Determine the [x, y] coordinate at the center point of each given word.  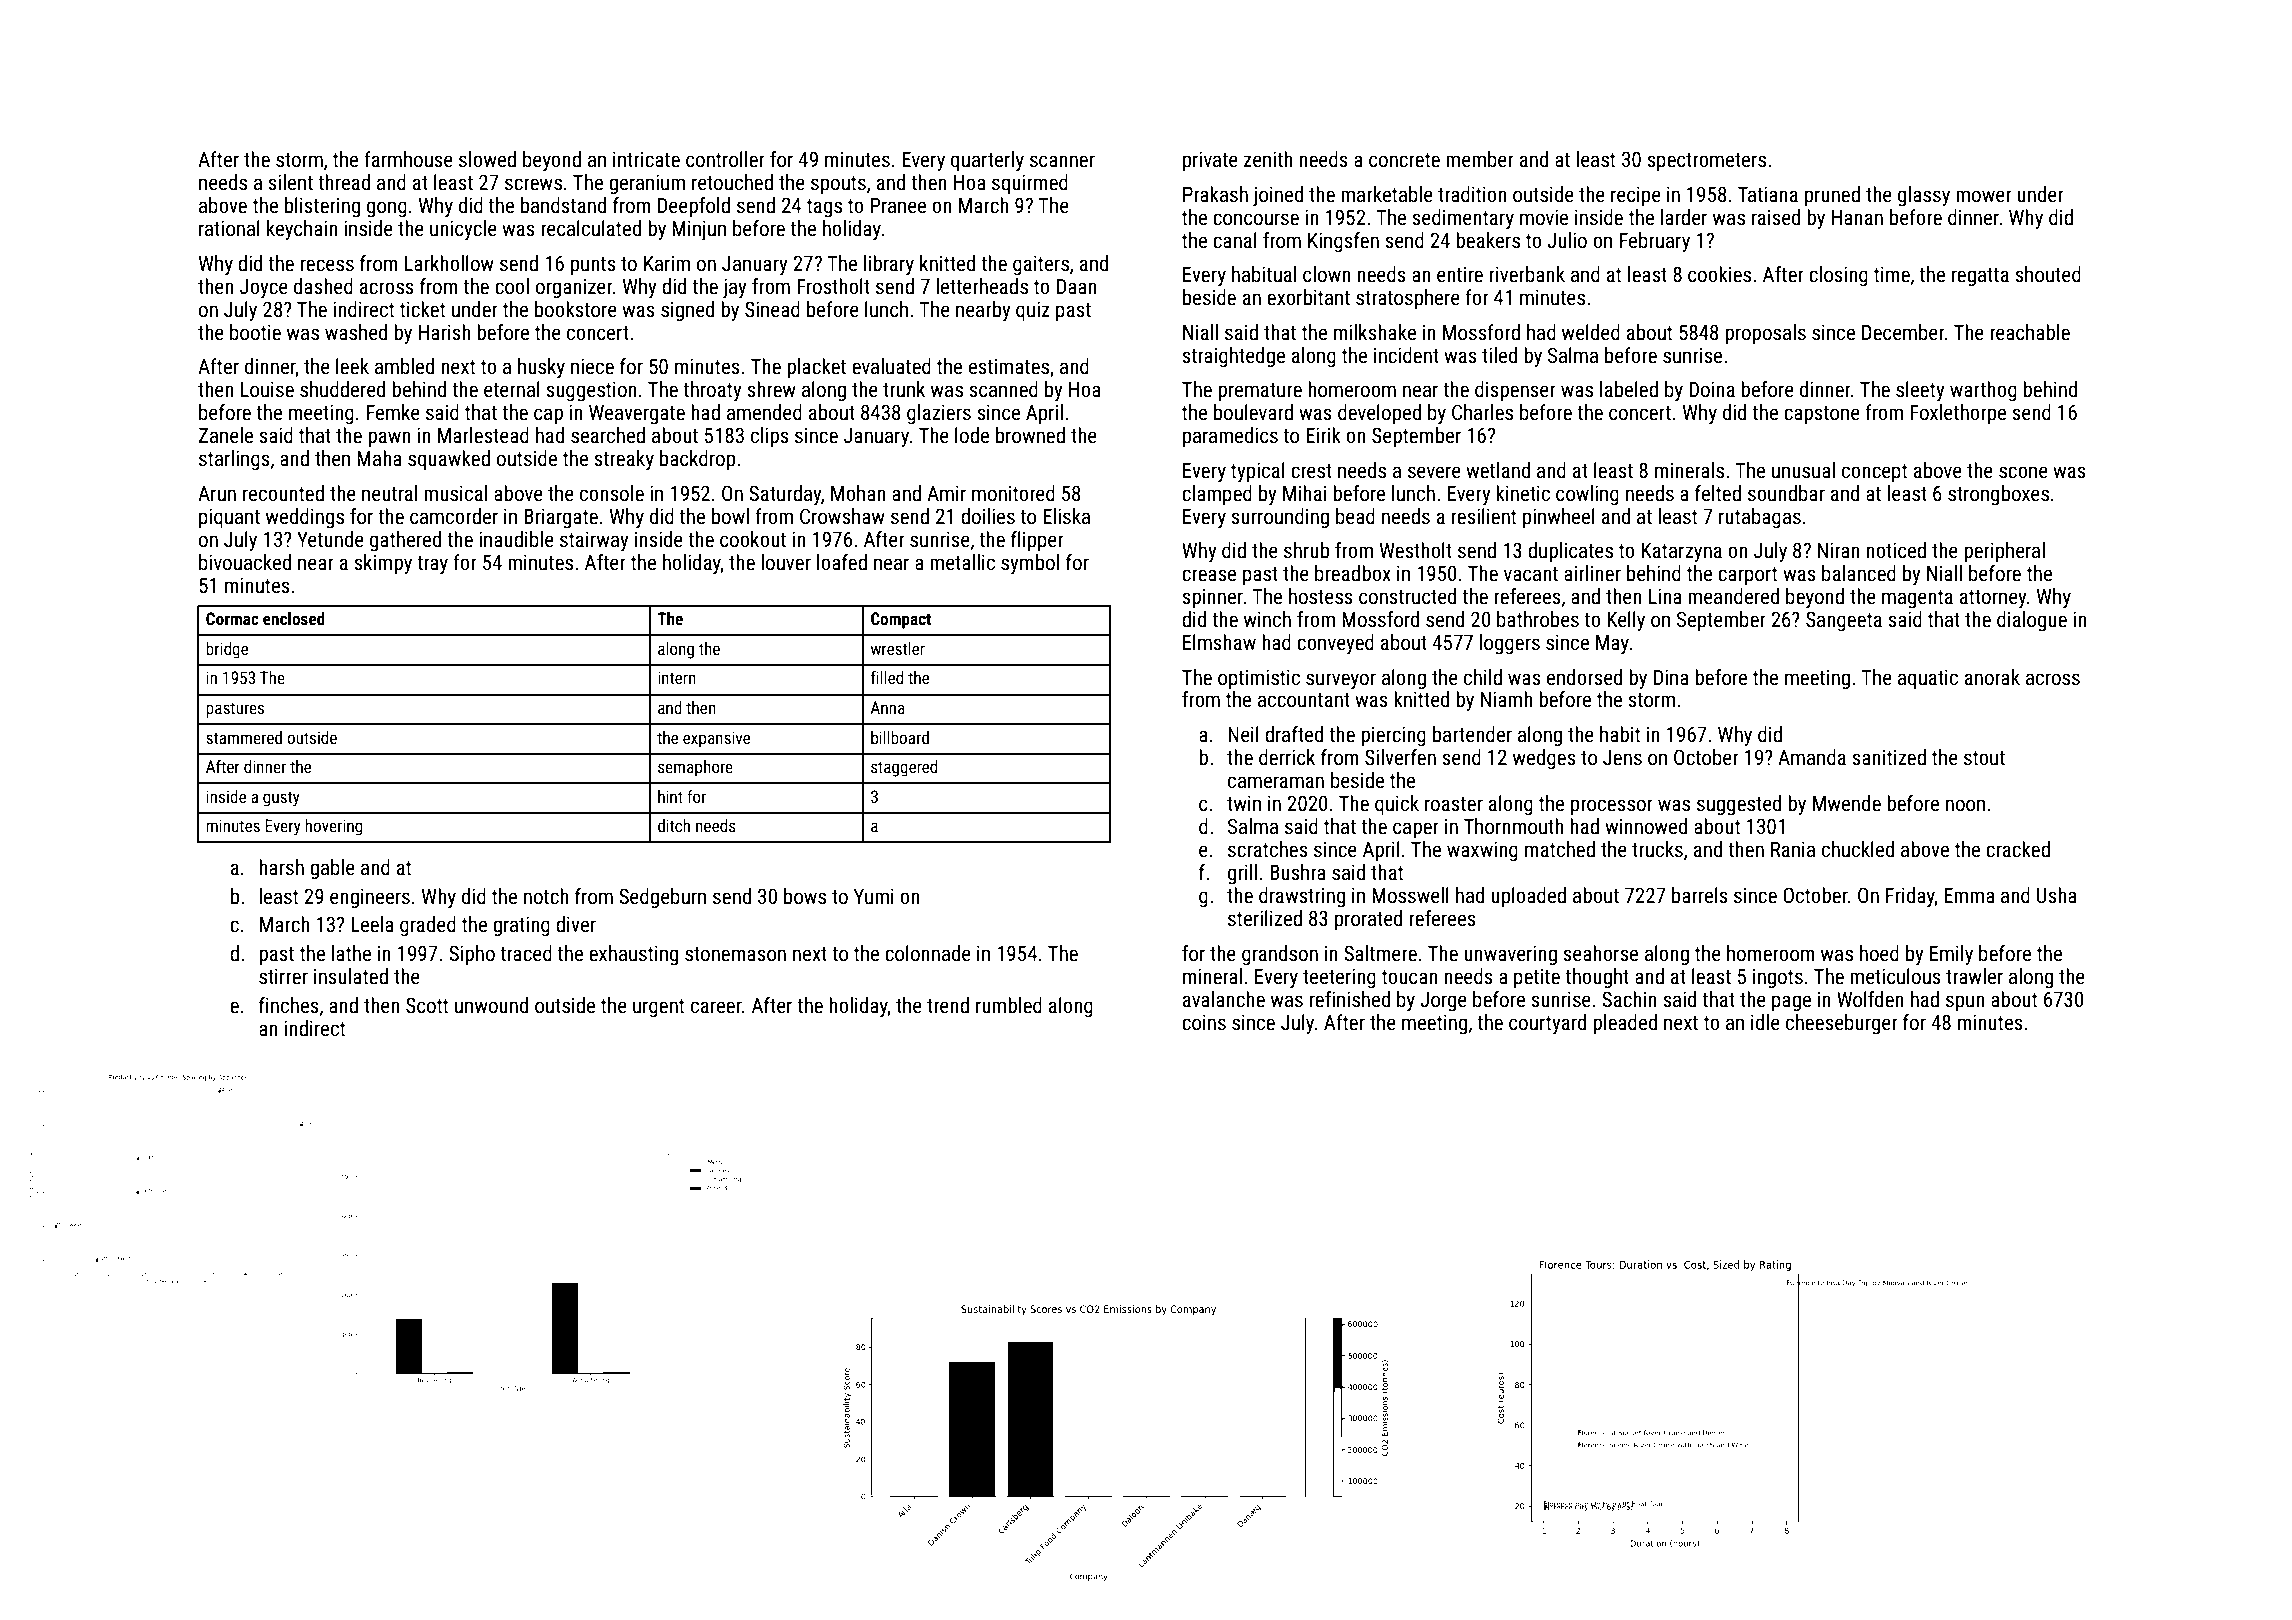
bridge [227, 650]
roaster [1454, 804]
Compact [901, 620]
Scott [427, 1005]
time [1892, 274]
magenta [1917, 599]
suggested [1739, 805]
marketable [1387, 194]
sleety [1920, 391]
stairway [594, 541]
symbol [1030, 564]
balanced [1859, 573]
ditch [674, 825]
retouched [732, 182]
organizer [574, 289]
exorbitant [1308, 297]
